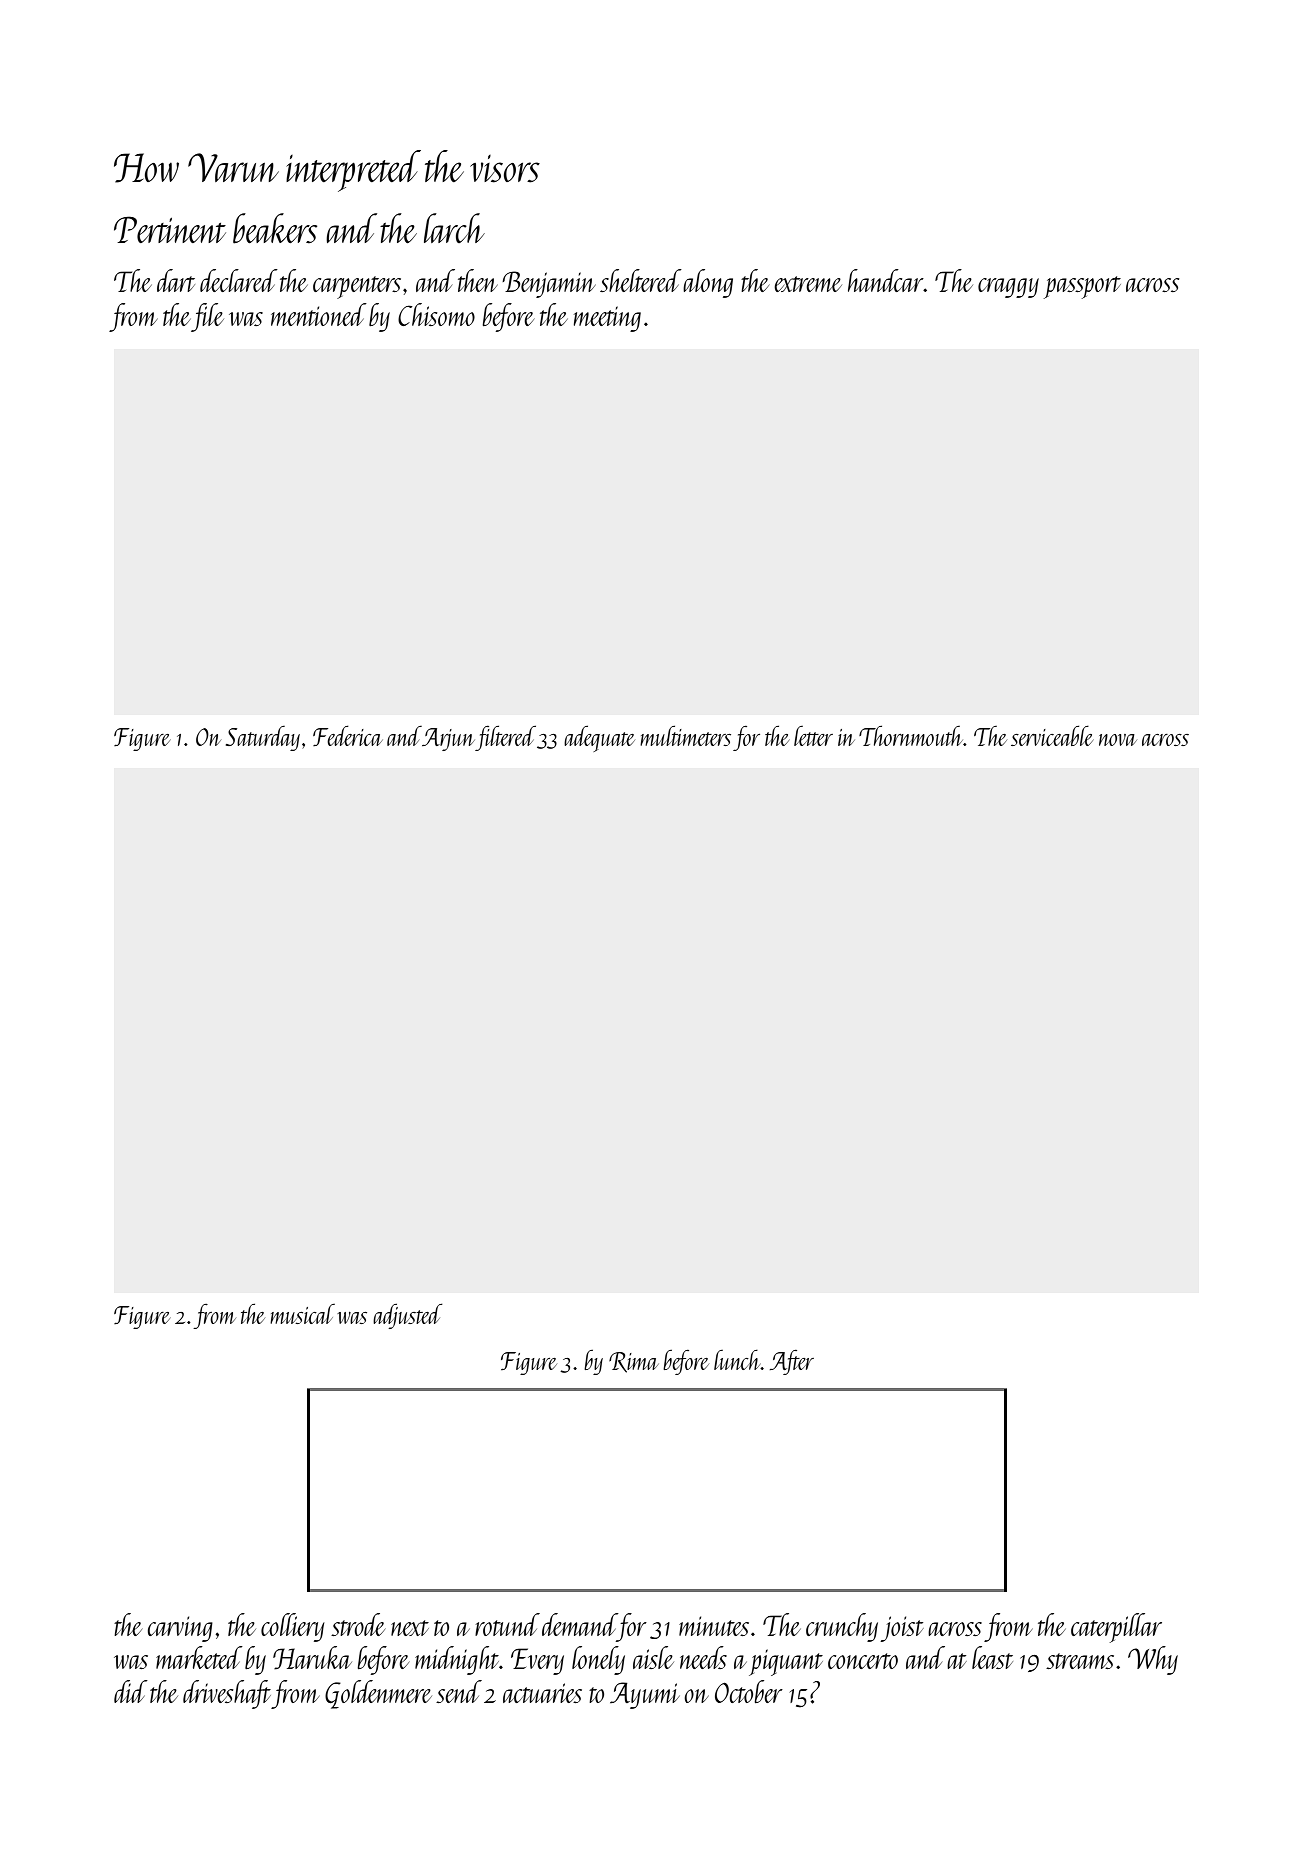 This page has height=1858, width=1314. Describe the element at coordinates (302, 1314) in the page. I see `musical` at that location.
